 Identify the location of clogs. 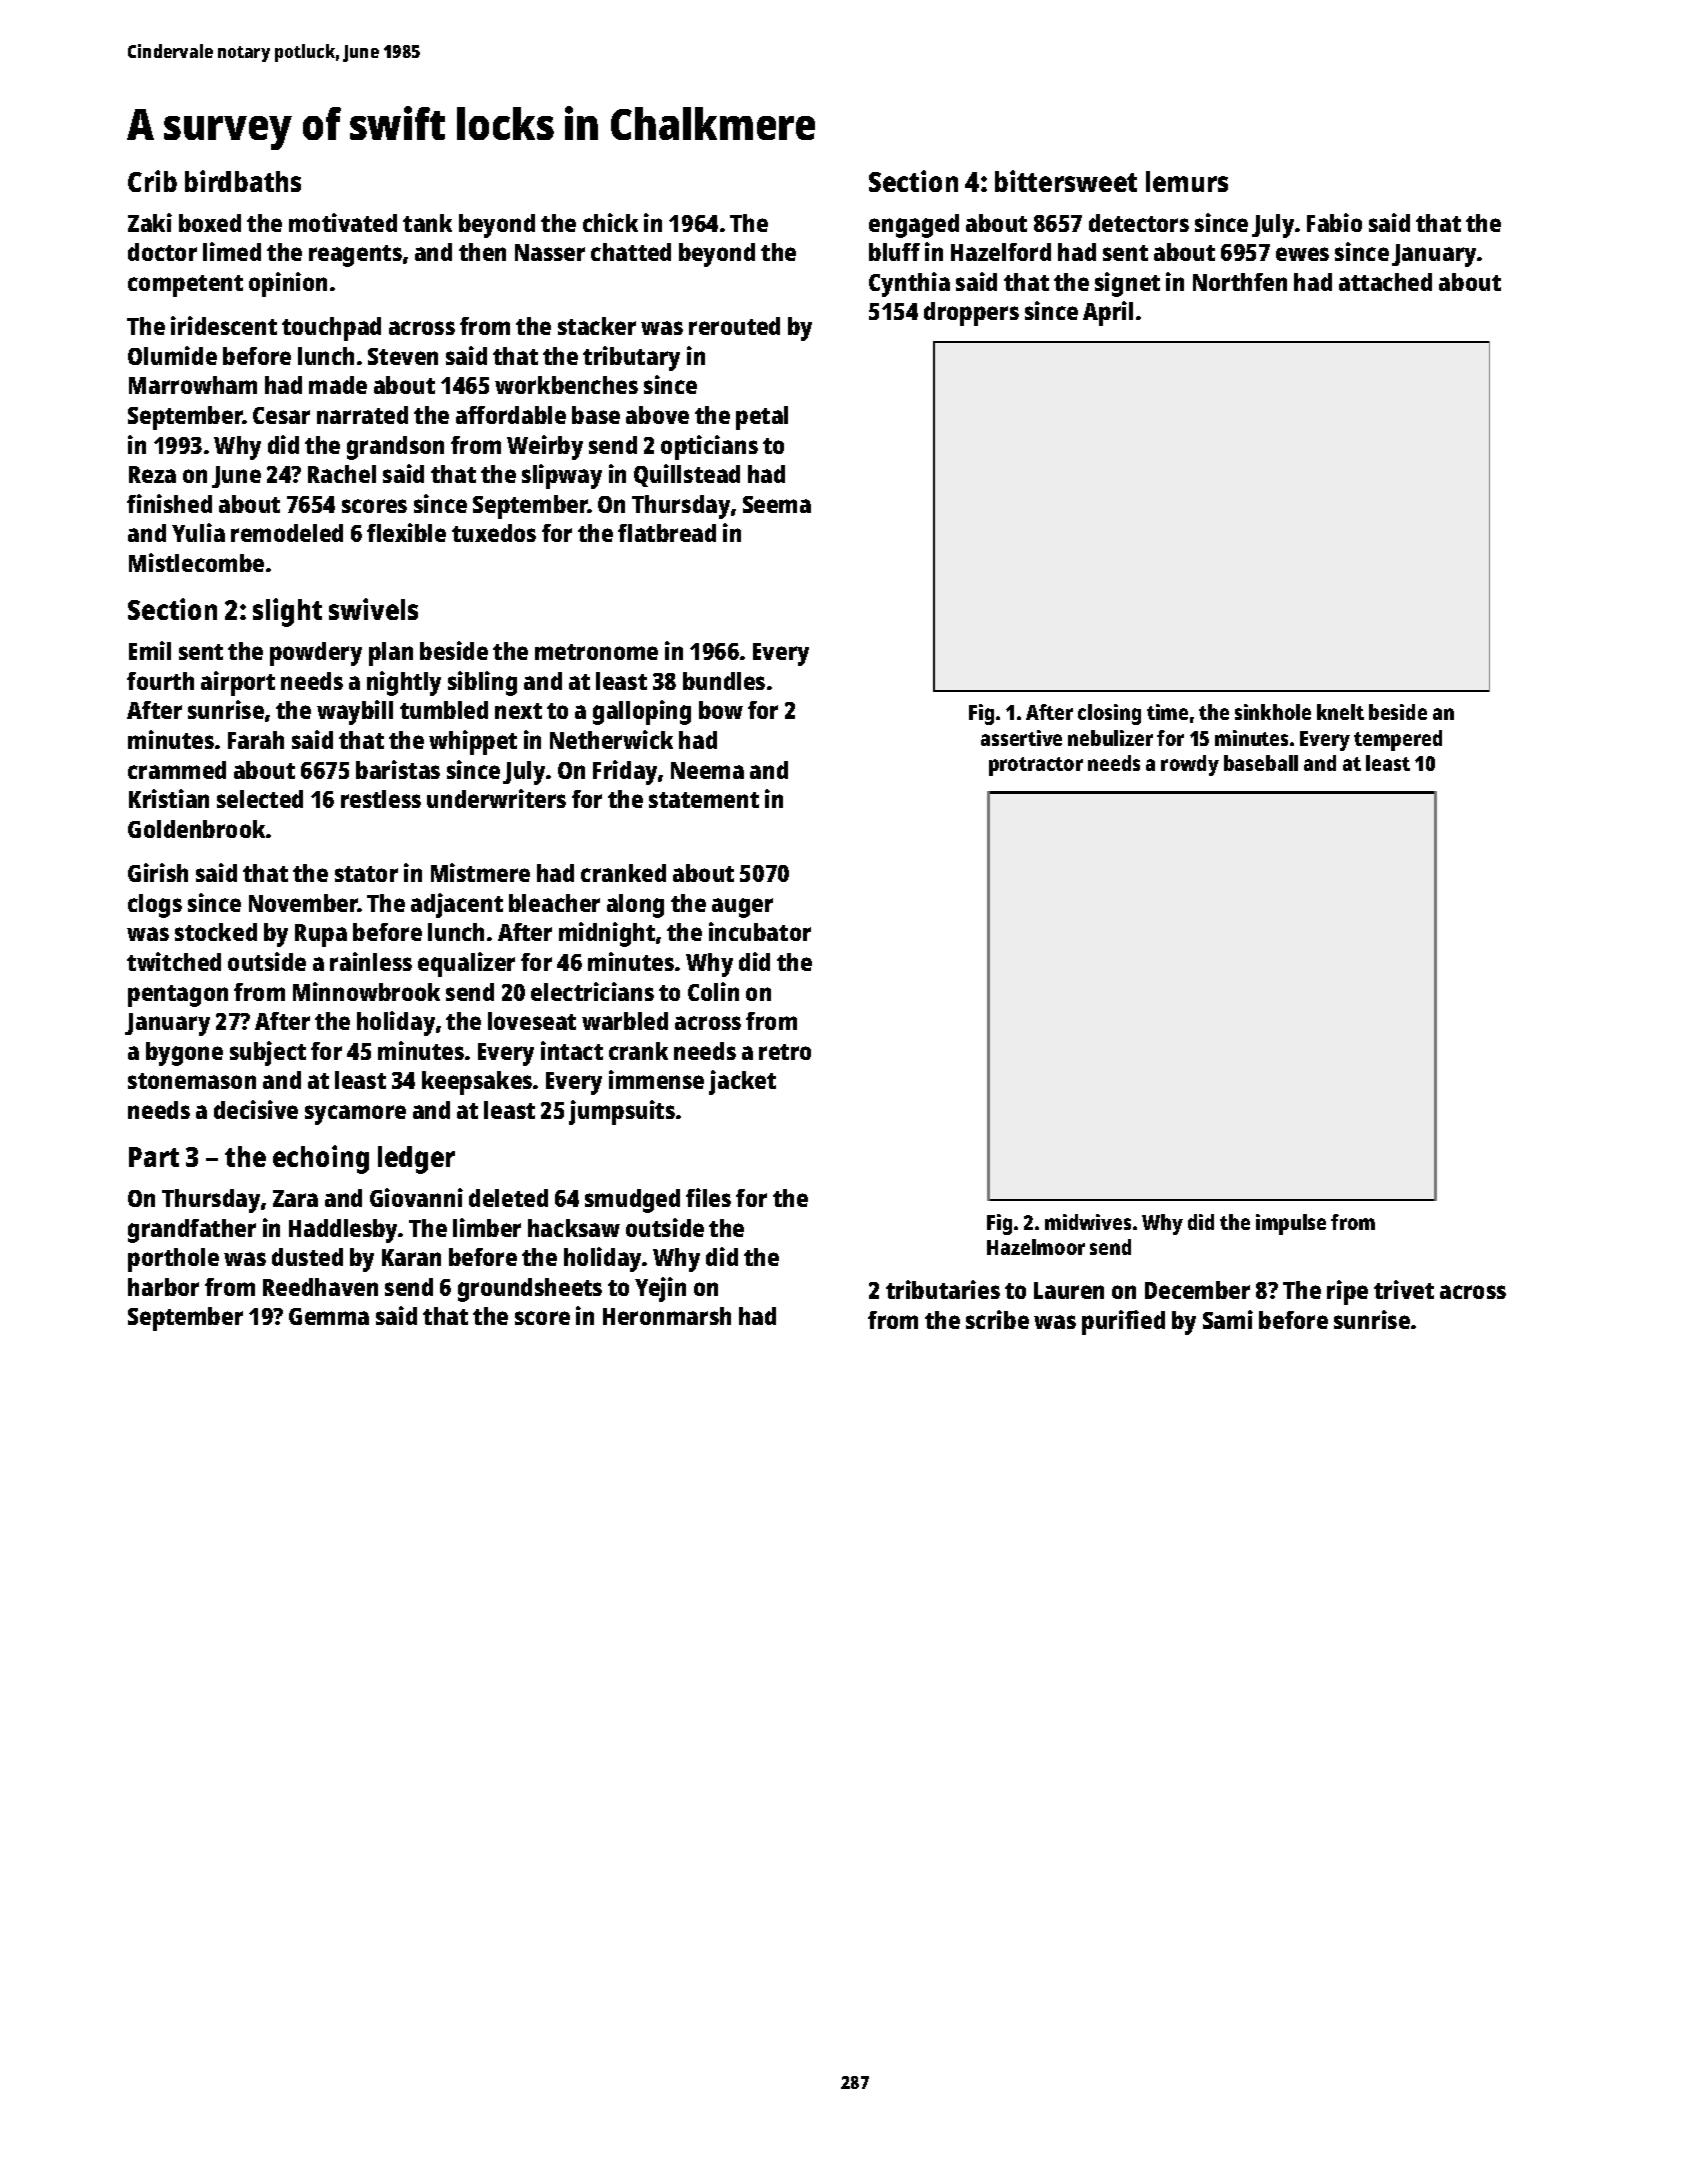
(155, 906).
